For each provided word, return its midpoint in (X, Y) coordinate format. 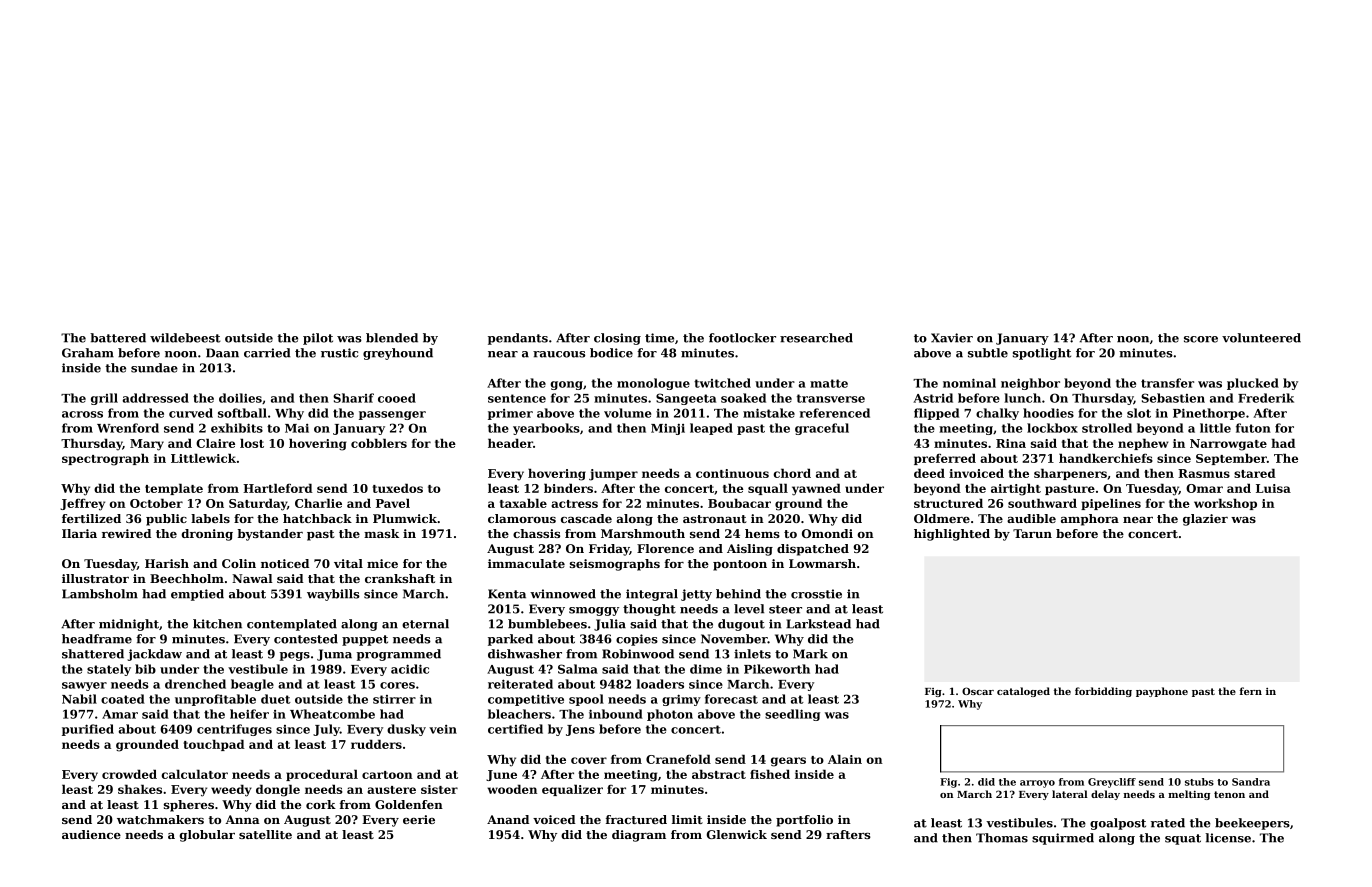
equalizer (572, 790)
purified (88, 730)
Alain (845, 759)
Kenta (507, 594)
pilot (318, 339)
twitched (722, 383)
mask (381, 533)
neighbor (1030, 384)
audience (91, 834)
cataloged (1023, 692)
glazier (1205, 520)
